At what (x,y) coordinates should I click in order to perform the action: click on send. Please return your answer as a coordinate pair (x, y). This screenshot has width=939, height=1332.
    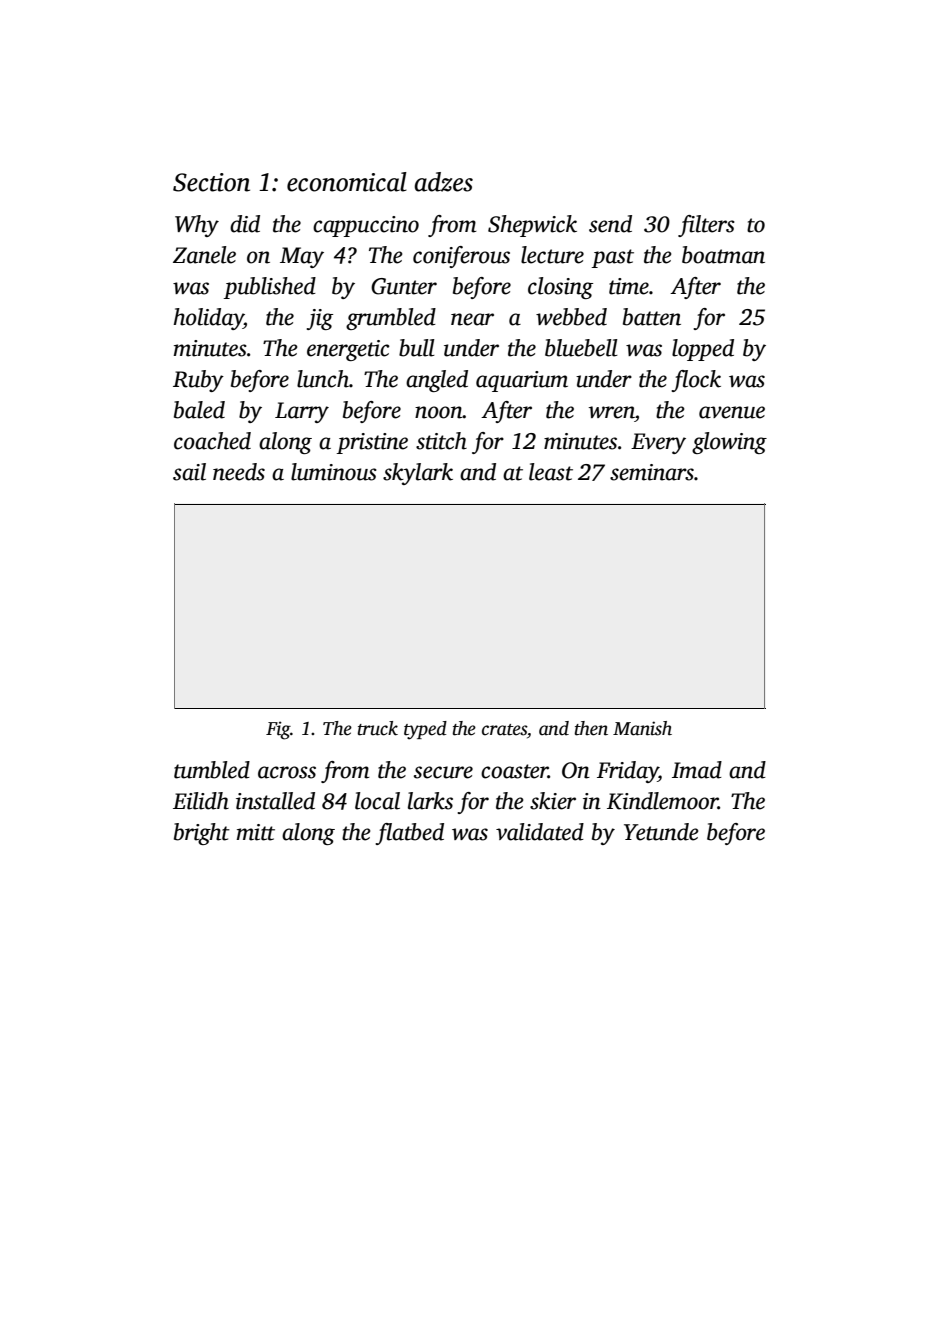
    Looking at the image, I should click on (610, 224).
